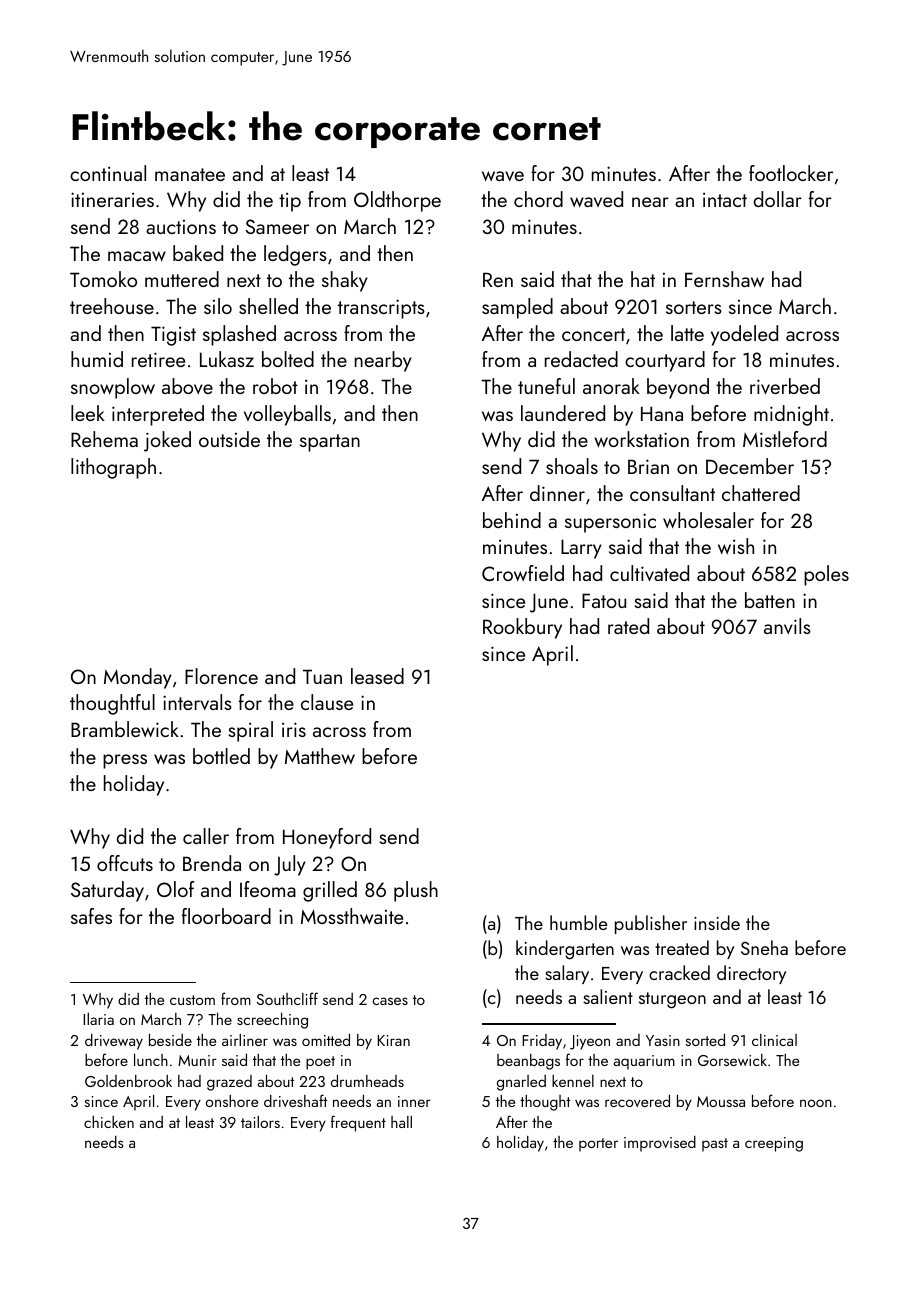 This screenshot has height=1311, width=924. Describe the element at coordinates (578, 922) in the screenshot. I see `humble` at that location.
